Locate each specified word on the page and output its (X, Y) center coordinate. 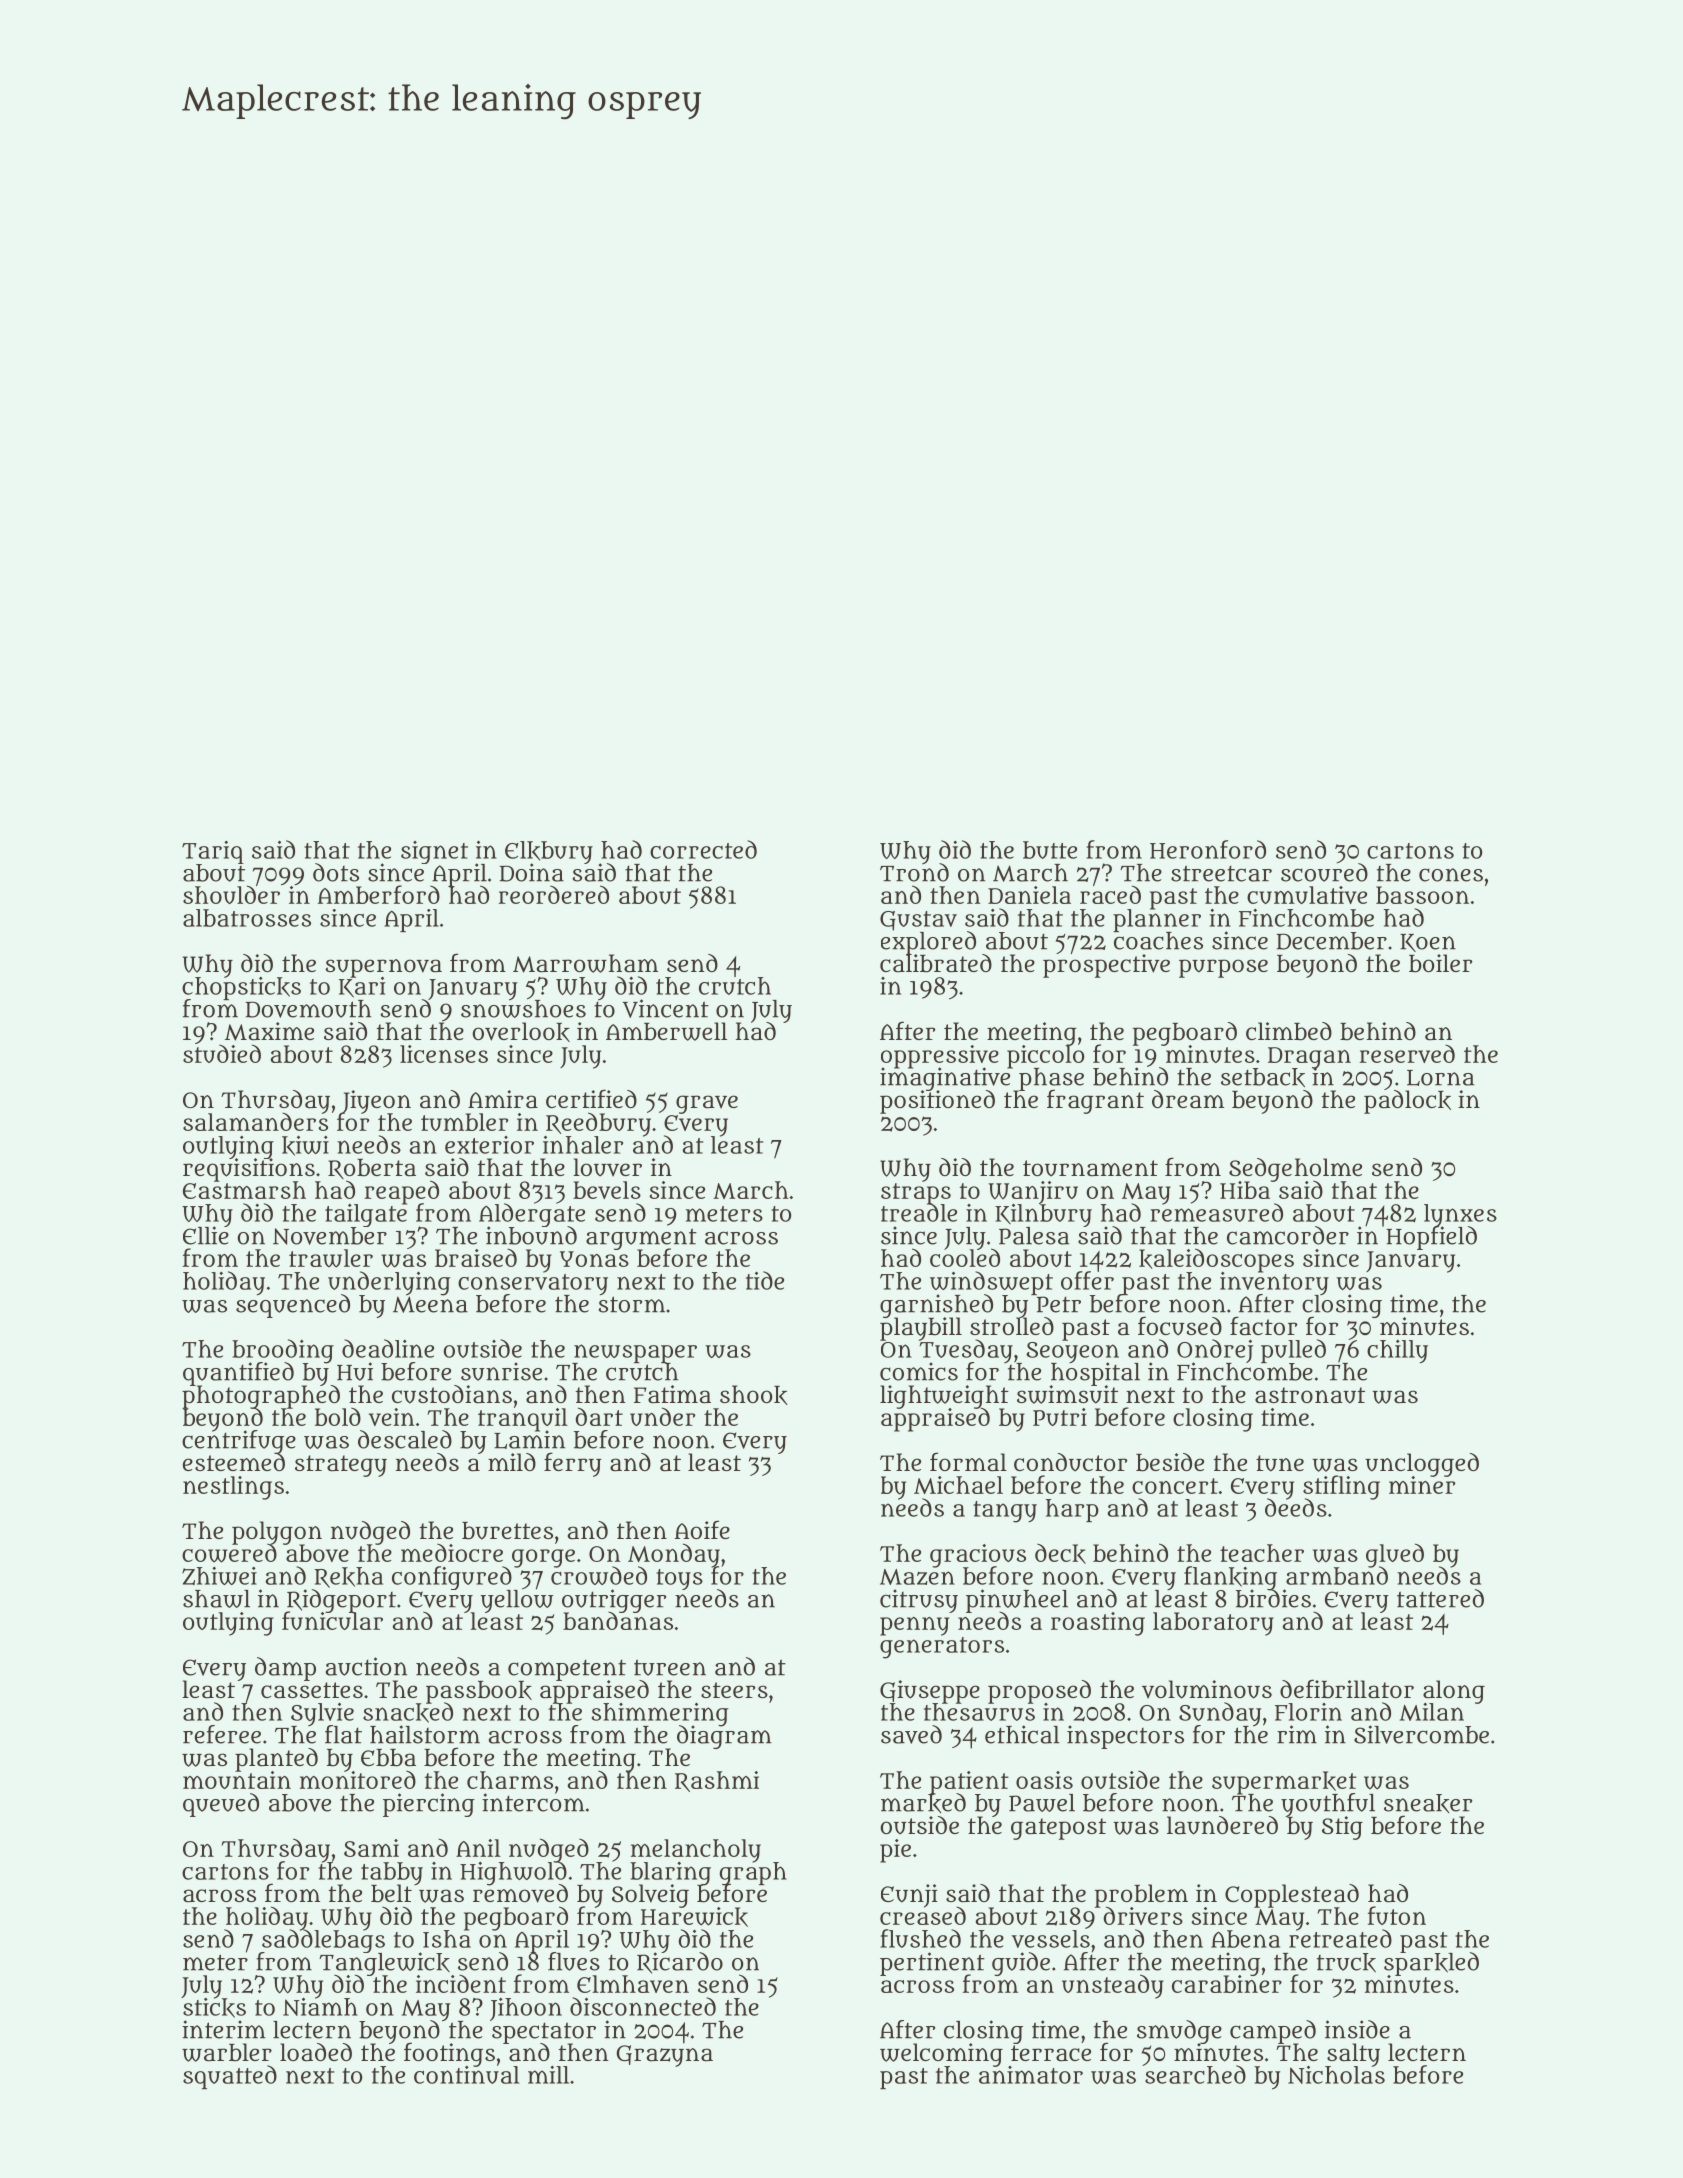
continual (466, 2075)
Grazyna (664, 2056)
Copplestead (1292, 1896)
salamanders (255, 1122)
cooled (965, 1258)
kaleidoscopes (1216, 1260)
